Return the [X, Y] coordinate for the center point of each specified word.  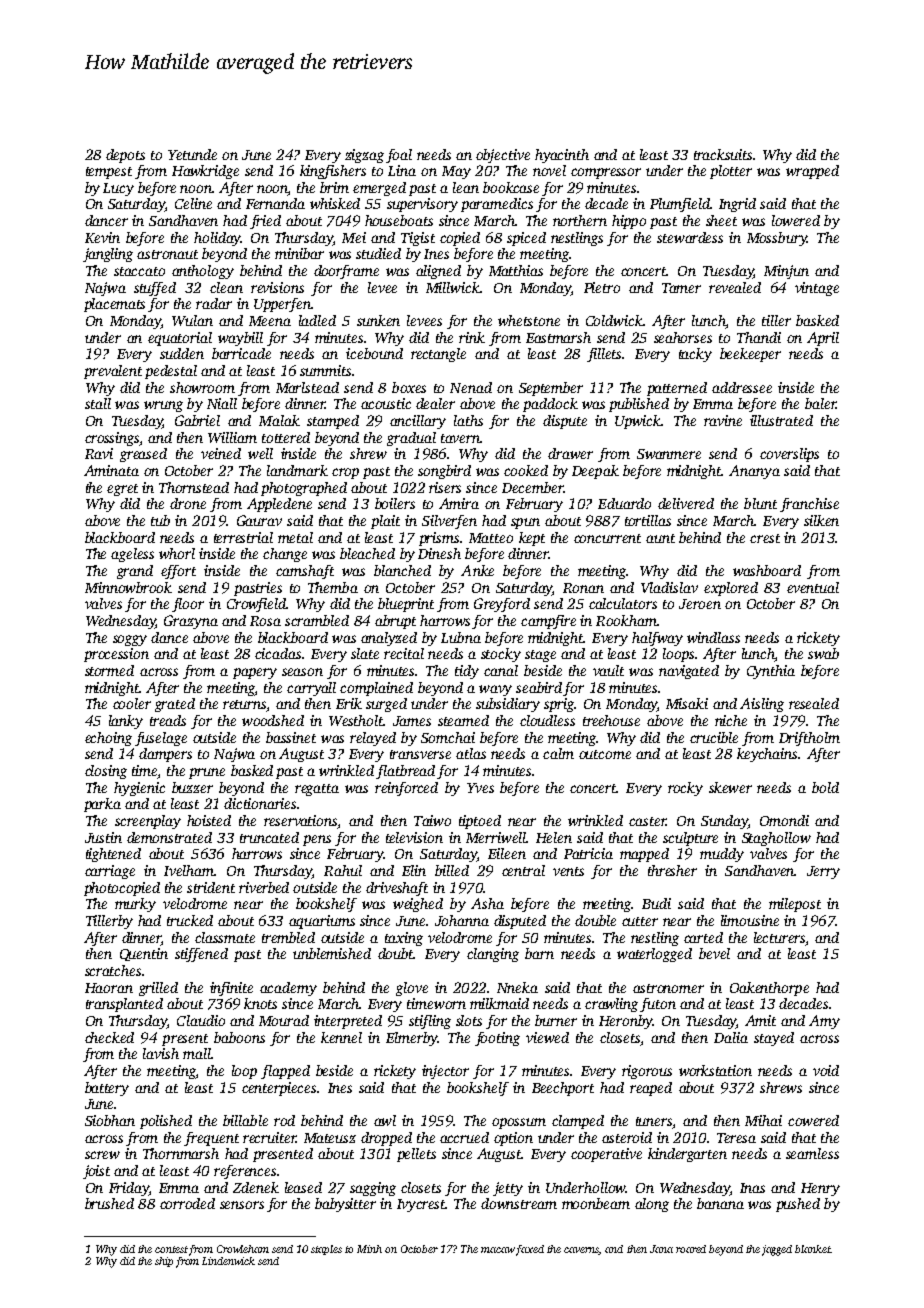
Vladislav [669, 587]
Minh [369, 1249]
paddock [550, 405]
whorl [177, 553]
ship [164, 1262]
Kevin [102, 237]
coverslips [789, 455]
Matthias [516, 270]
